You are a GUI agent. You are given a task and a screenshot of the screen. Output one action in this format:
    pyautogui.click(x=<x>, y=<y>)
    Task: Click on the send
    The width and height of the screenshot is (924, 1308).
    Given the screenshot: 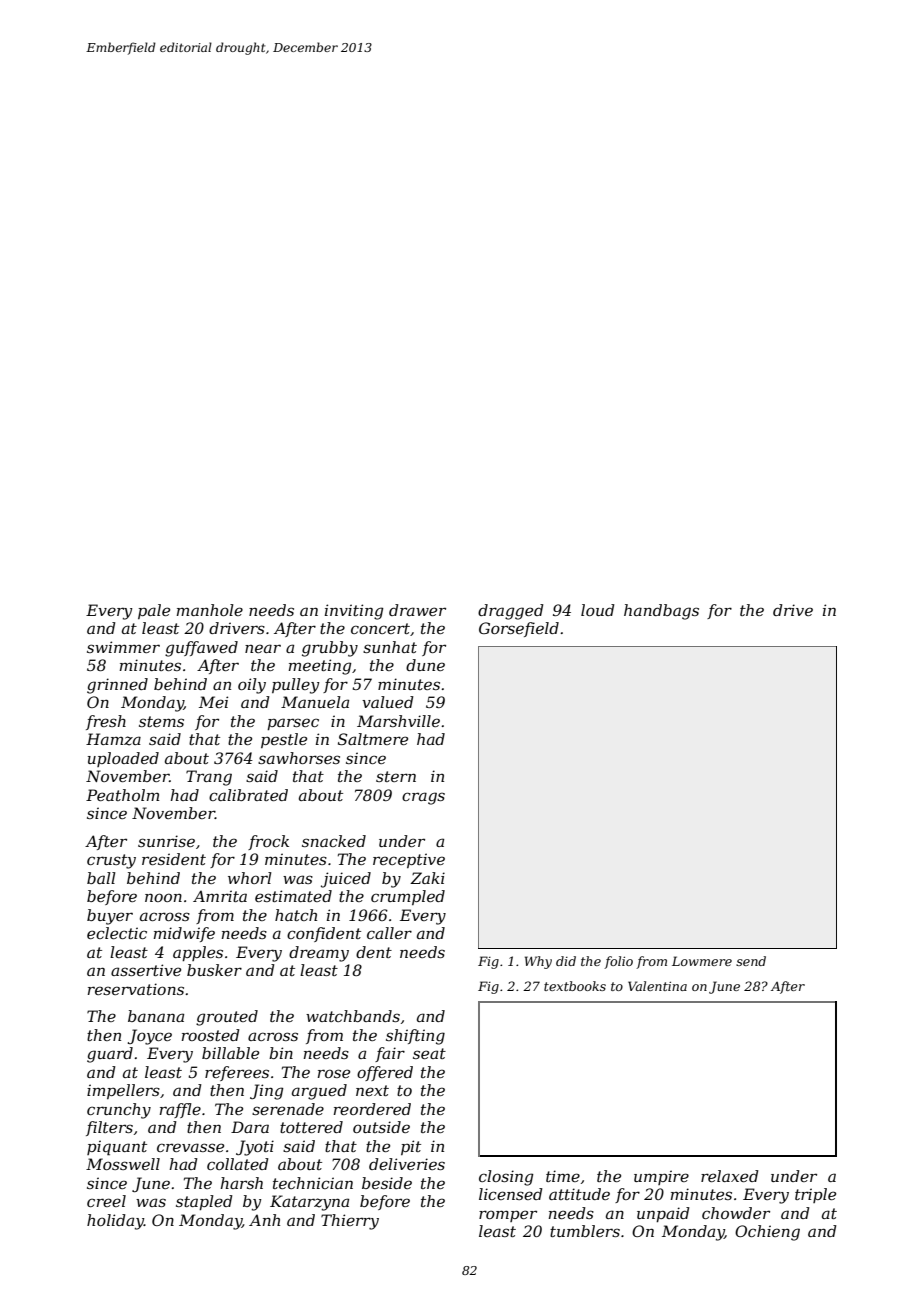 What is the action you would take?
    pyautogui.click(x=751, y=961)
